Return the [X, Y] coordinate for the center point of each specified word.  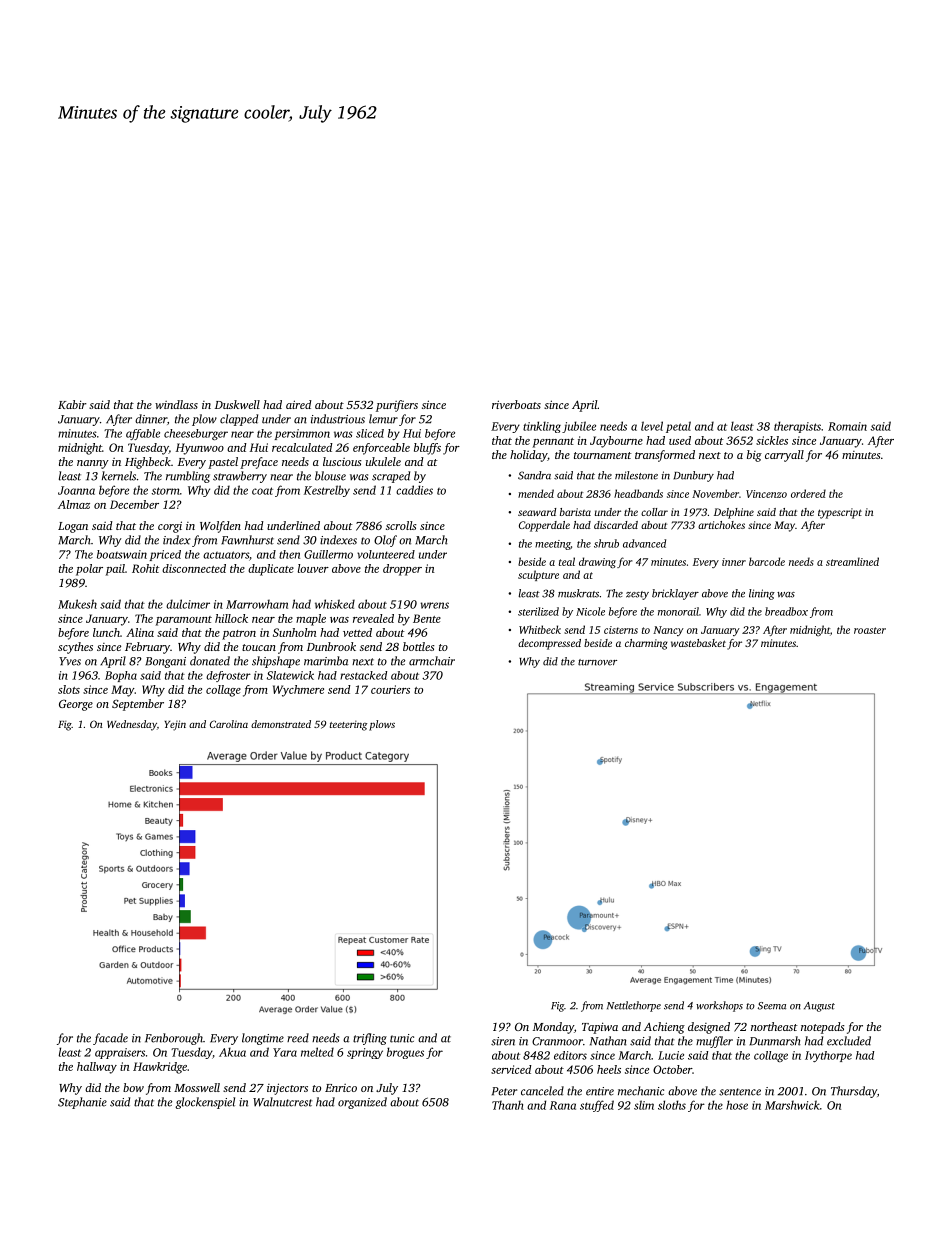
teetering [348, 725]
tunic [402, 1038]
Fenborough [174, 1039]
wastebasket [698, 643]
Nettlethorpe [634, 1006]
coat [262, 491]
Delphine [734, 513]
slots [69, 689]
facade [110, 1039]
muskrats [578, 593]
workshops [719, 1006]
